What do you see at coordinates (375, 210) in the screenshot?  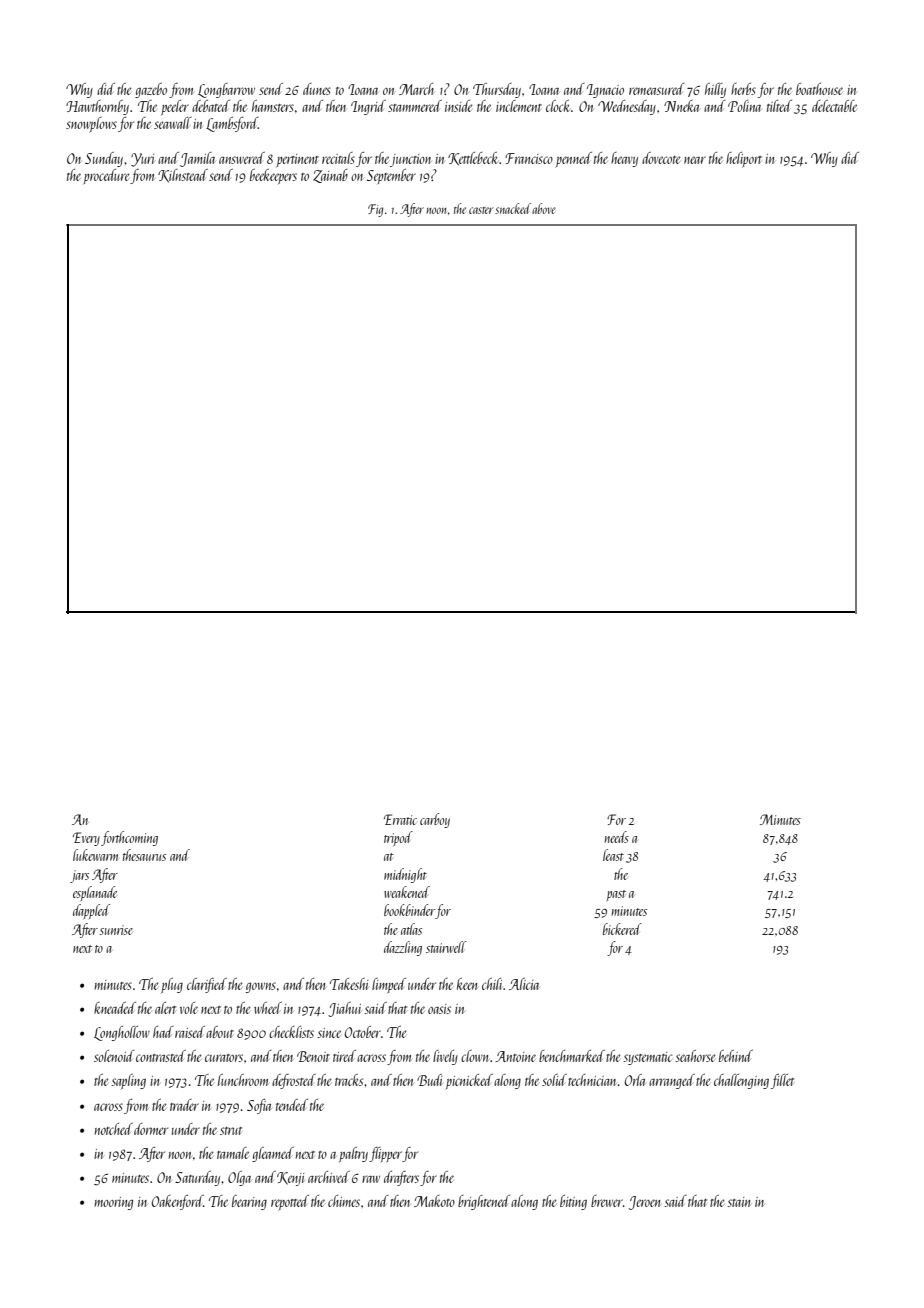 I see `Fig` at bounding box center [375, 210].
